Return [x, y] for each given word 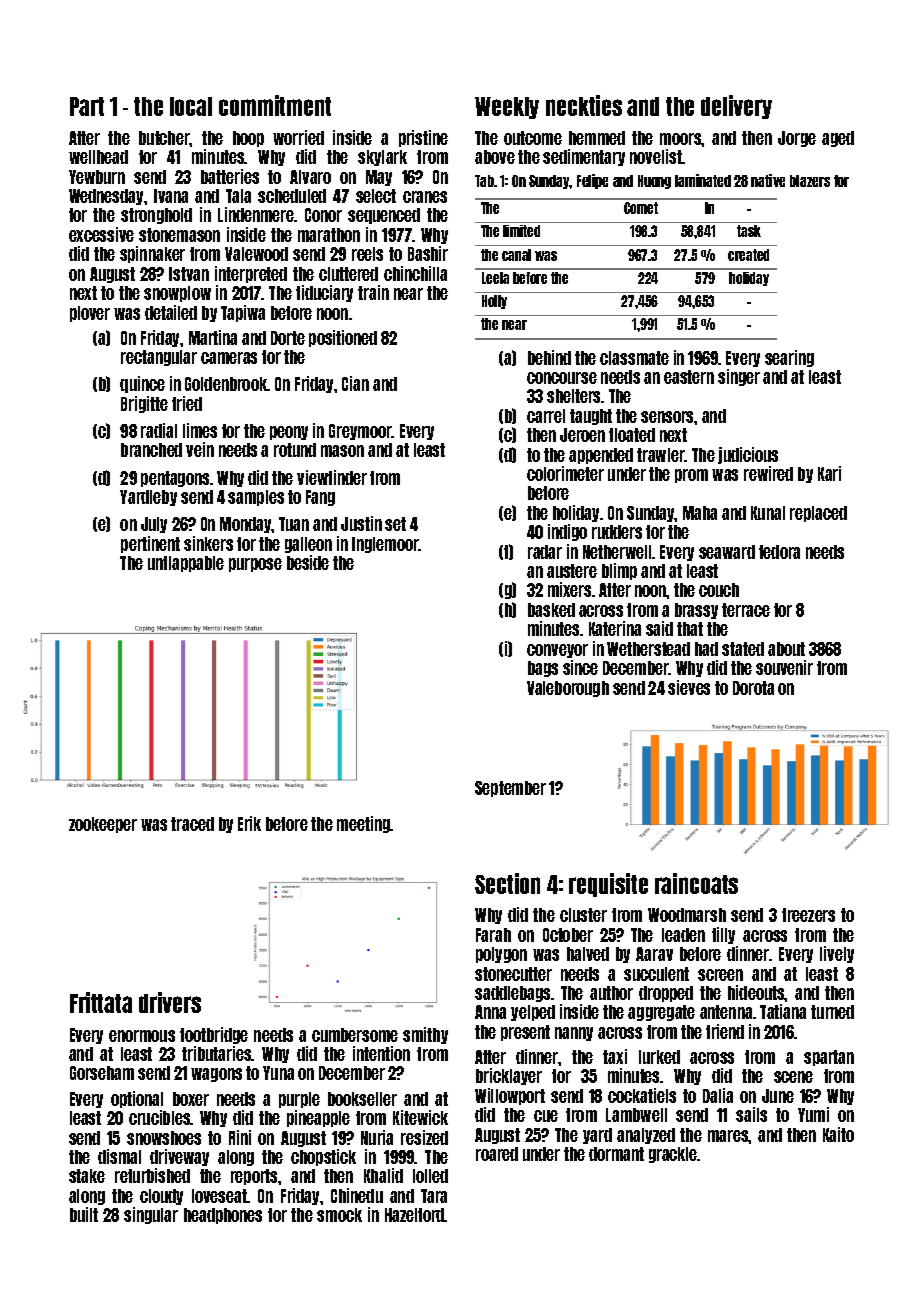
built [84, 1214]
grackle [673, 1155]
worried [298, 137]
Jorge [797, 139]
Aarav [654, 954]
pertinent [150, 544]
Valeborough [568, 689]
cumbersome [355, 1035]
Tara [434, 1196]
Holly [494, 302]
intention [381, 1053]
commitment [275, 105]
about [786, 649]
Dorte [288, 338]
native [768, 180]
